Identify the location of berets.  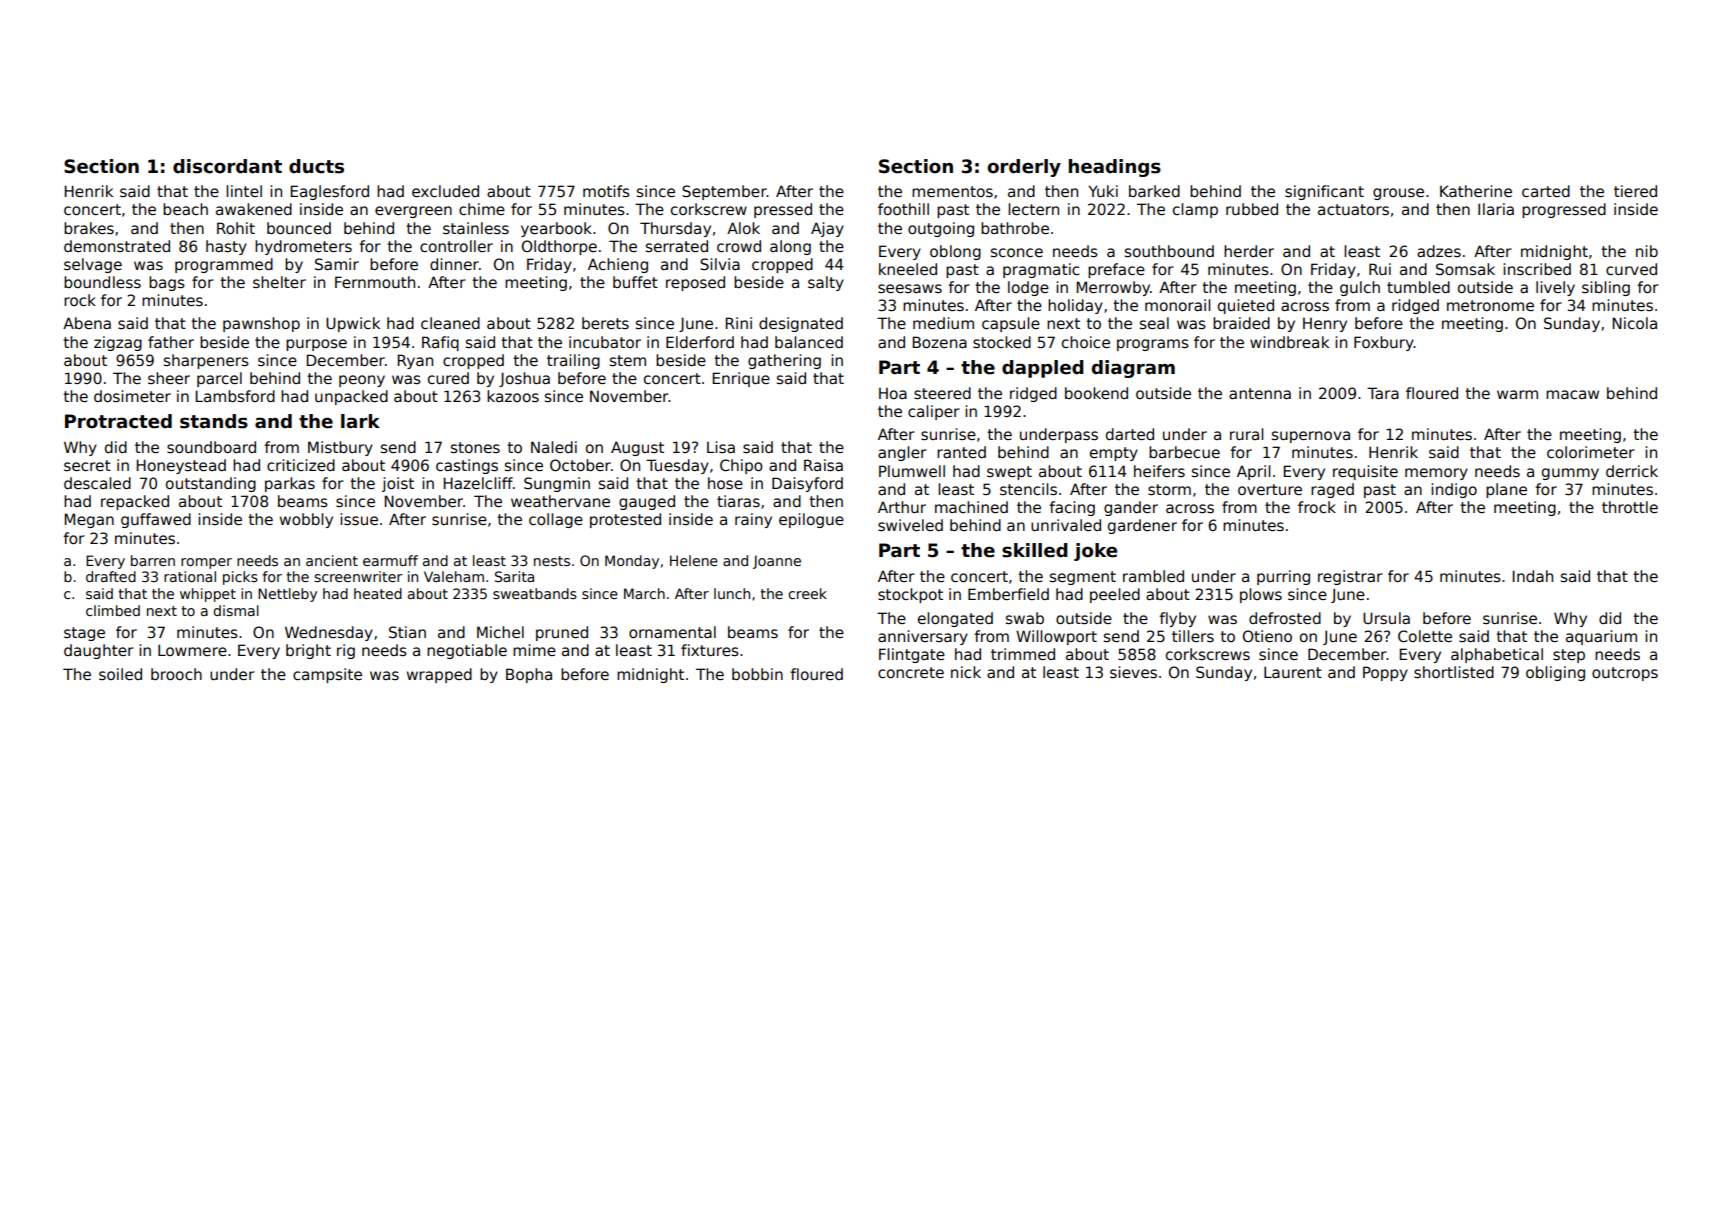
(605, 323).
